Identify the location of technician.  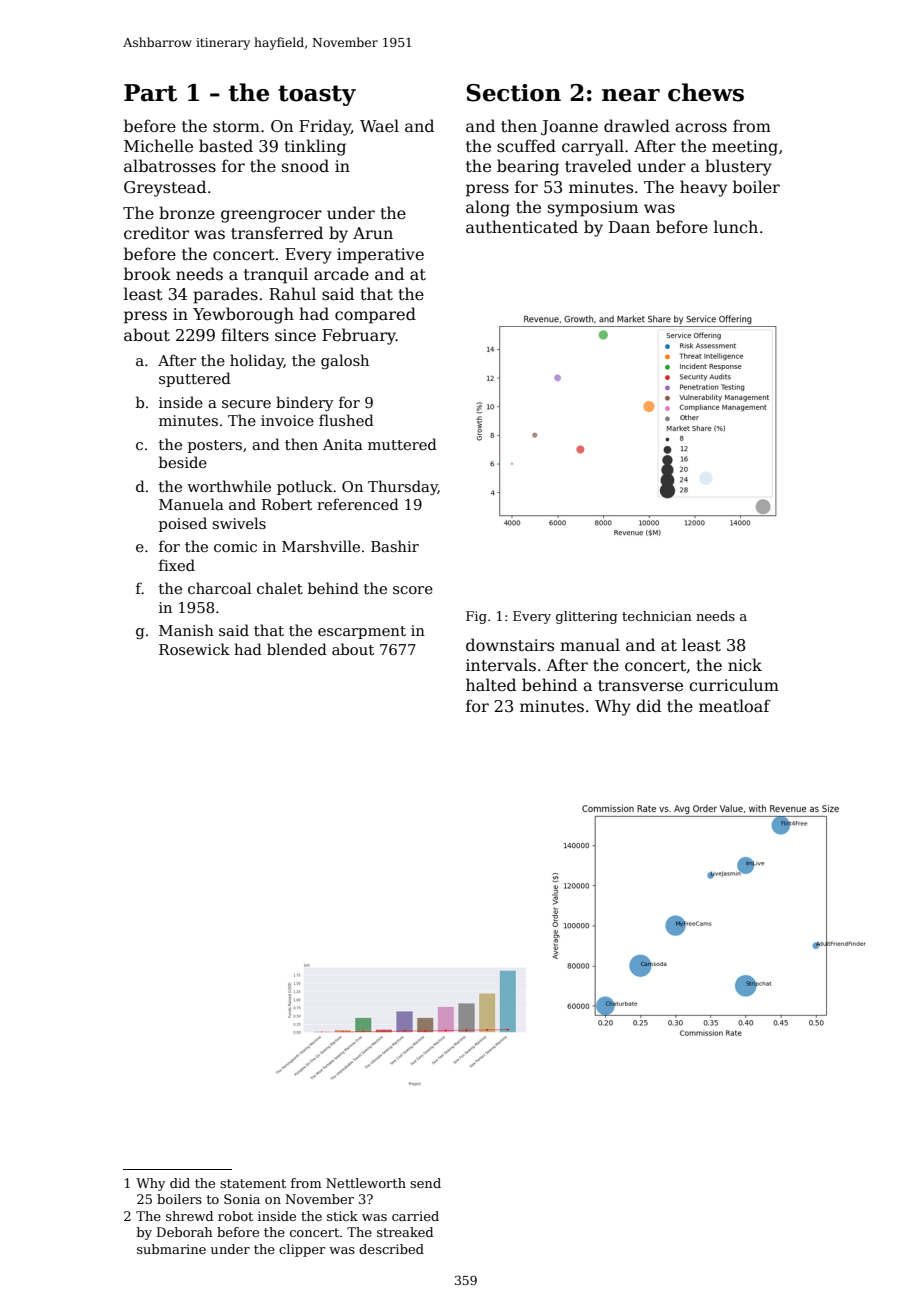
(657, 616).
